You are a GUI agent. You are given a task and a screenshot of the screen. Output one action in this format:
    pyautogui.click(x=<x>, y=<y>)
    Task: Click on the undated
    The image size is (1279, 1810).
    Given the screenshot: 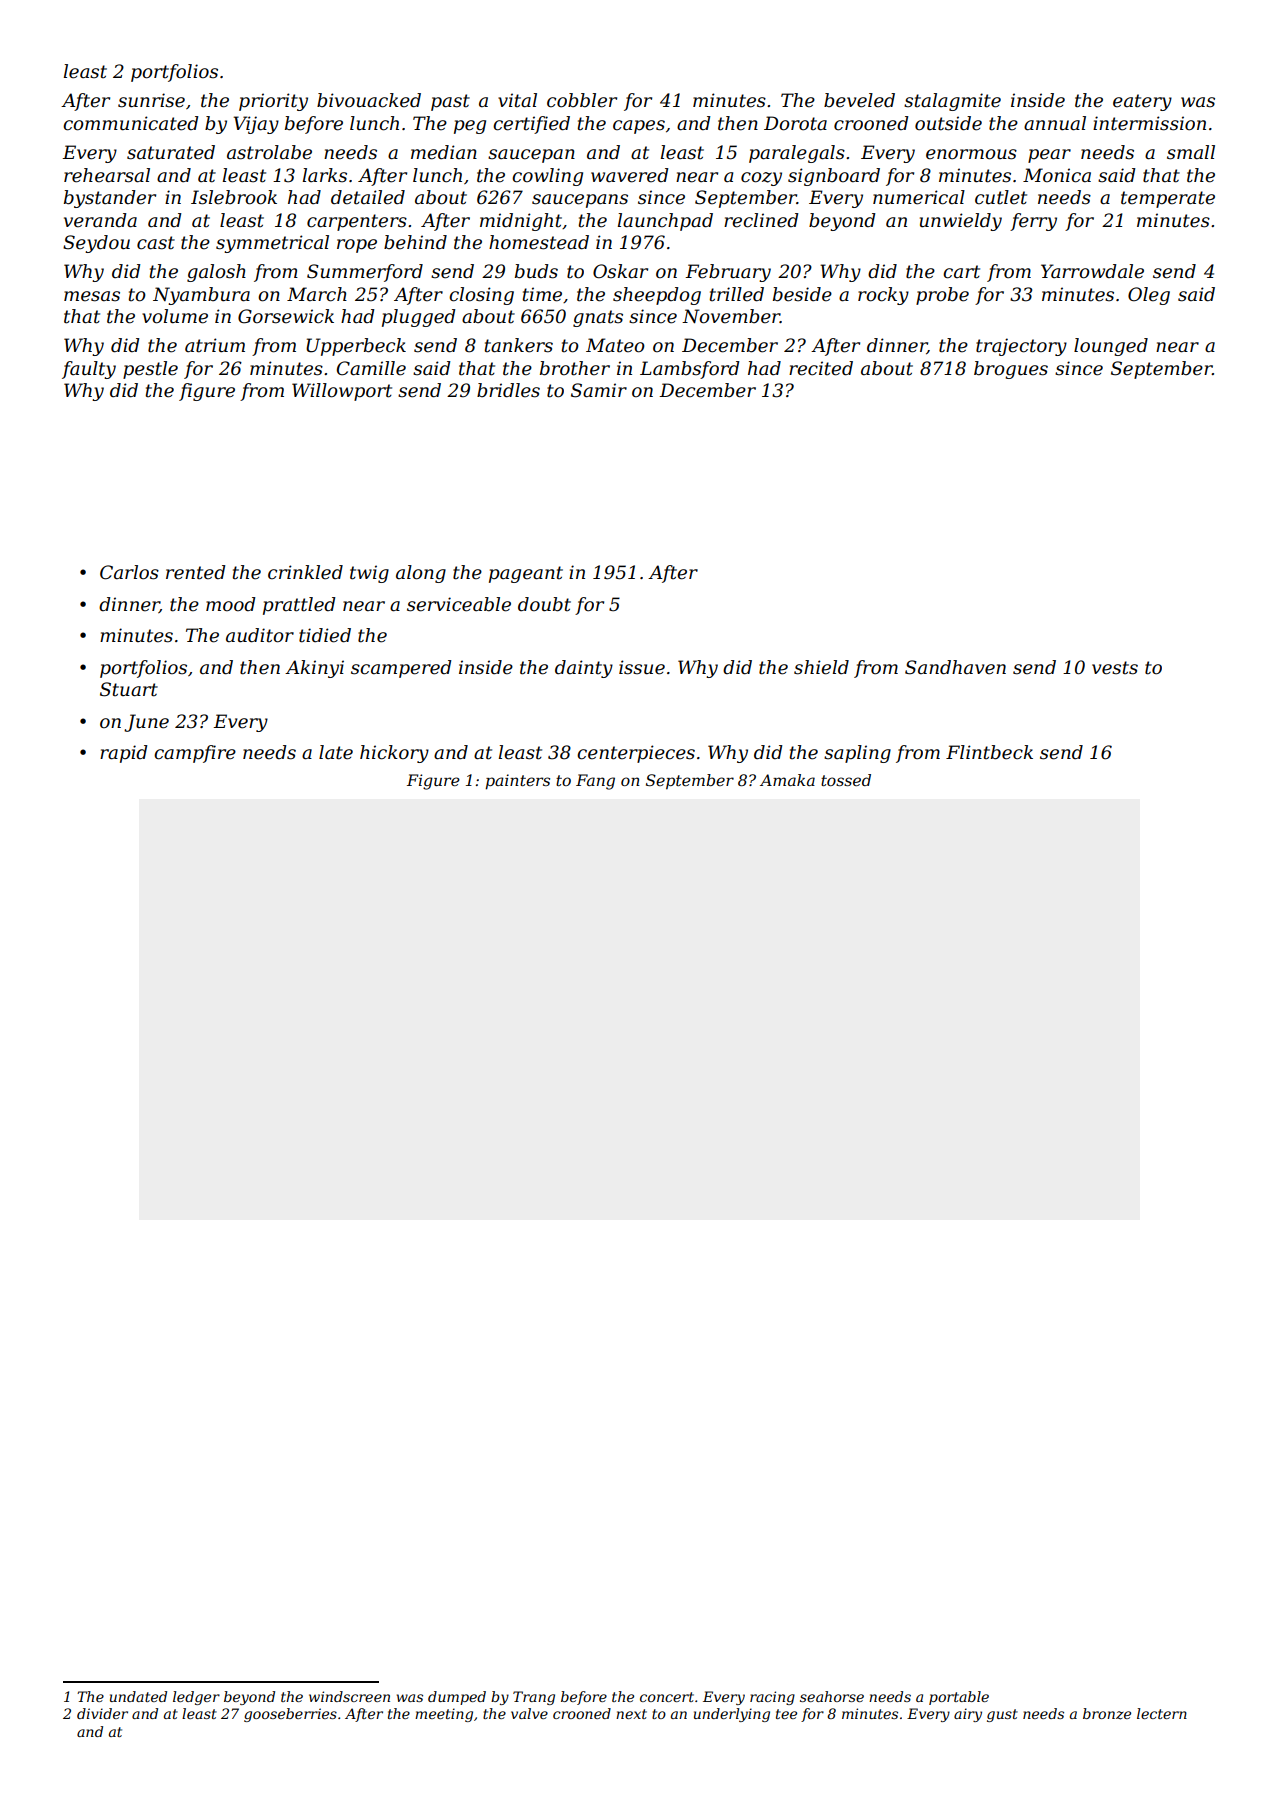 What is the action you would take?
    pyautogui.click(x=138, y=1696)
